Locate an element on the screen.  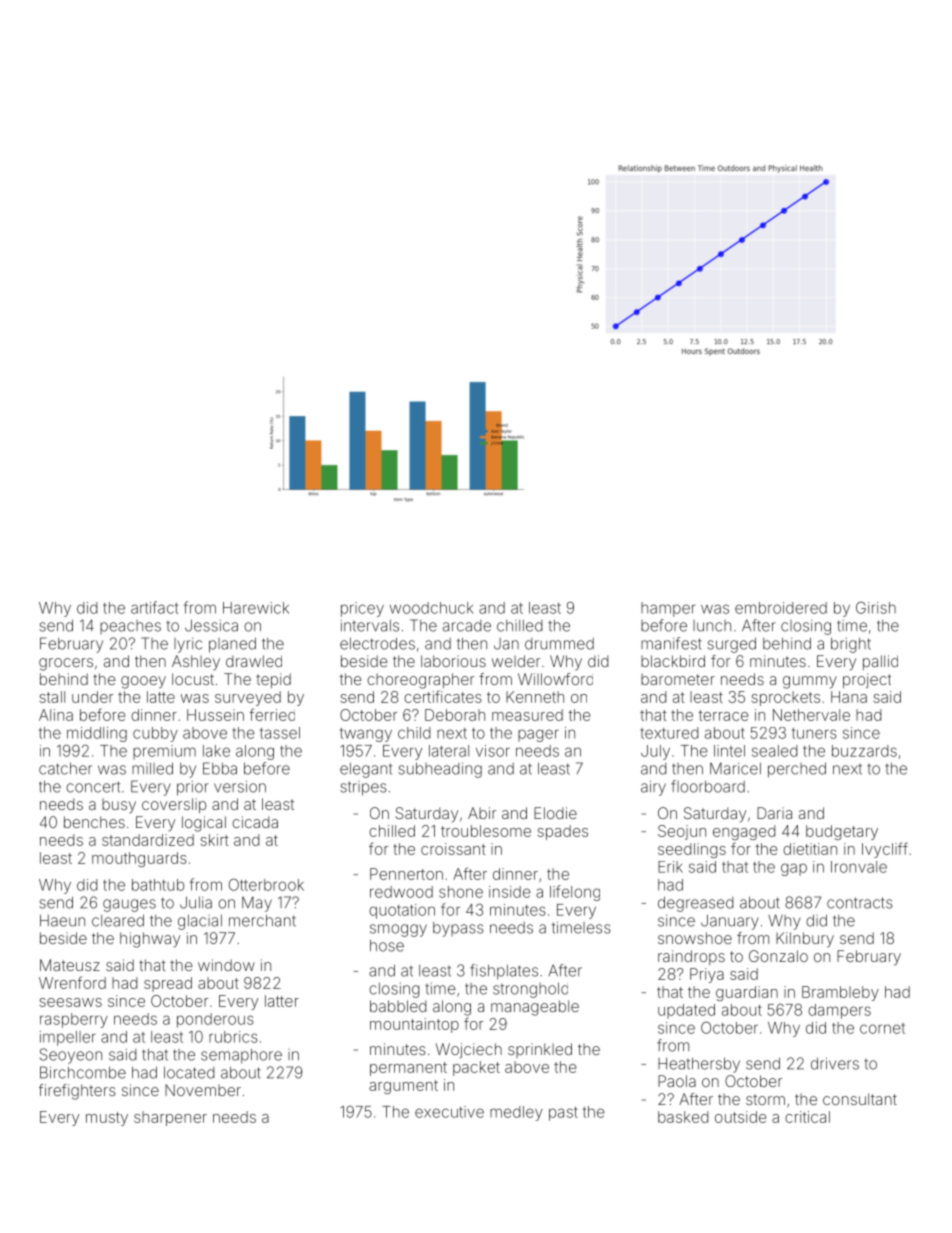
critical is located at coordinates (807, 1117).
